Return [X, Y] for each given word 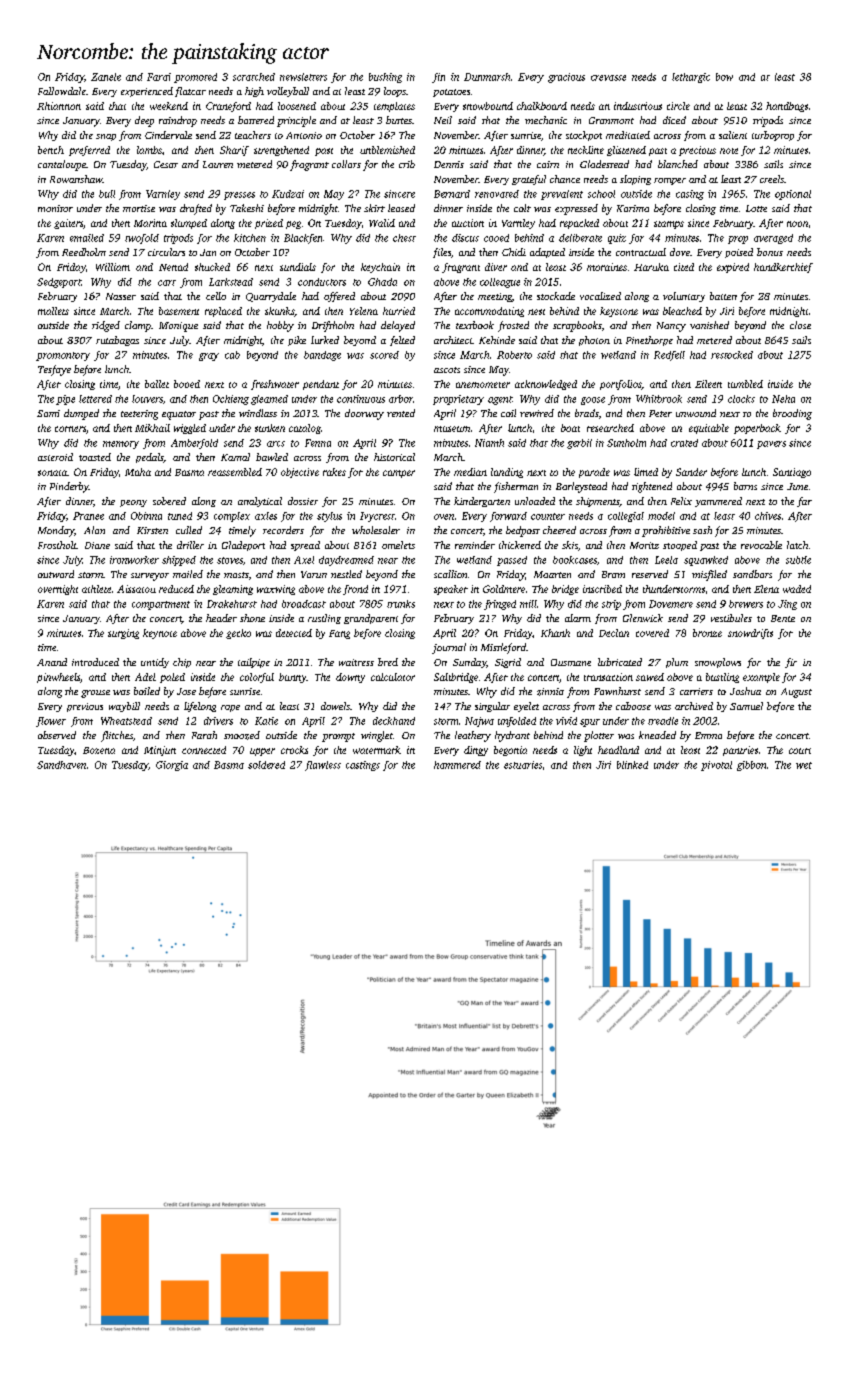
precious [697, 151]
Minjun [160, 751]
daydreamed [346, 561]
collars [346, 164]
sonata [52, 473]
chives [768, 516]
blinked [632, 765]
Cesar [166, 164]
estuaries [523, 765]
